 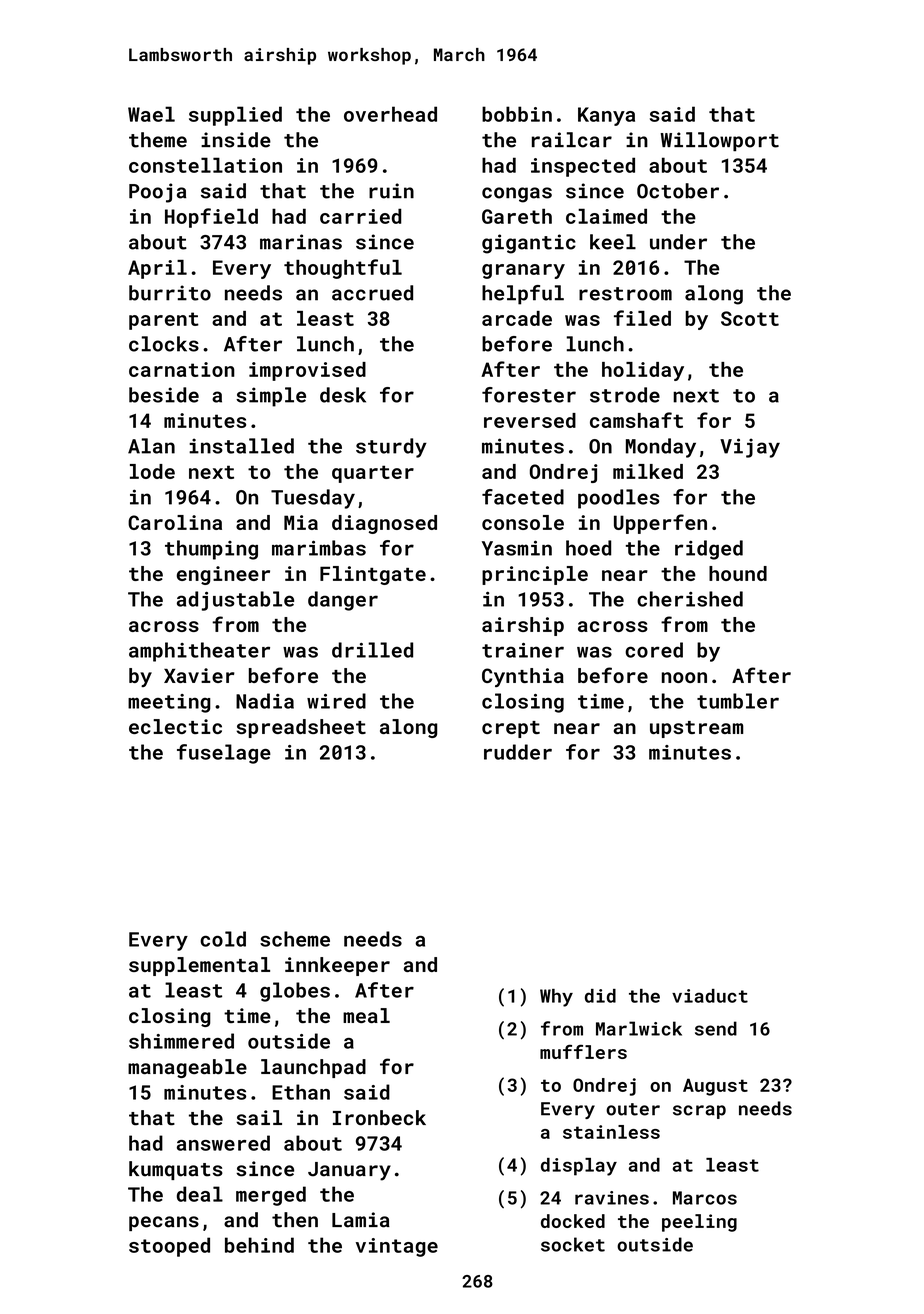 I want to click on upstream, so click(x=696, y=729).
